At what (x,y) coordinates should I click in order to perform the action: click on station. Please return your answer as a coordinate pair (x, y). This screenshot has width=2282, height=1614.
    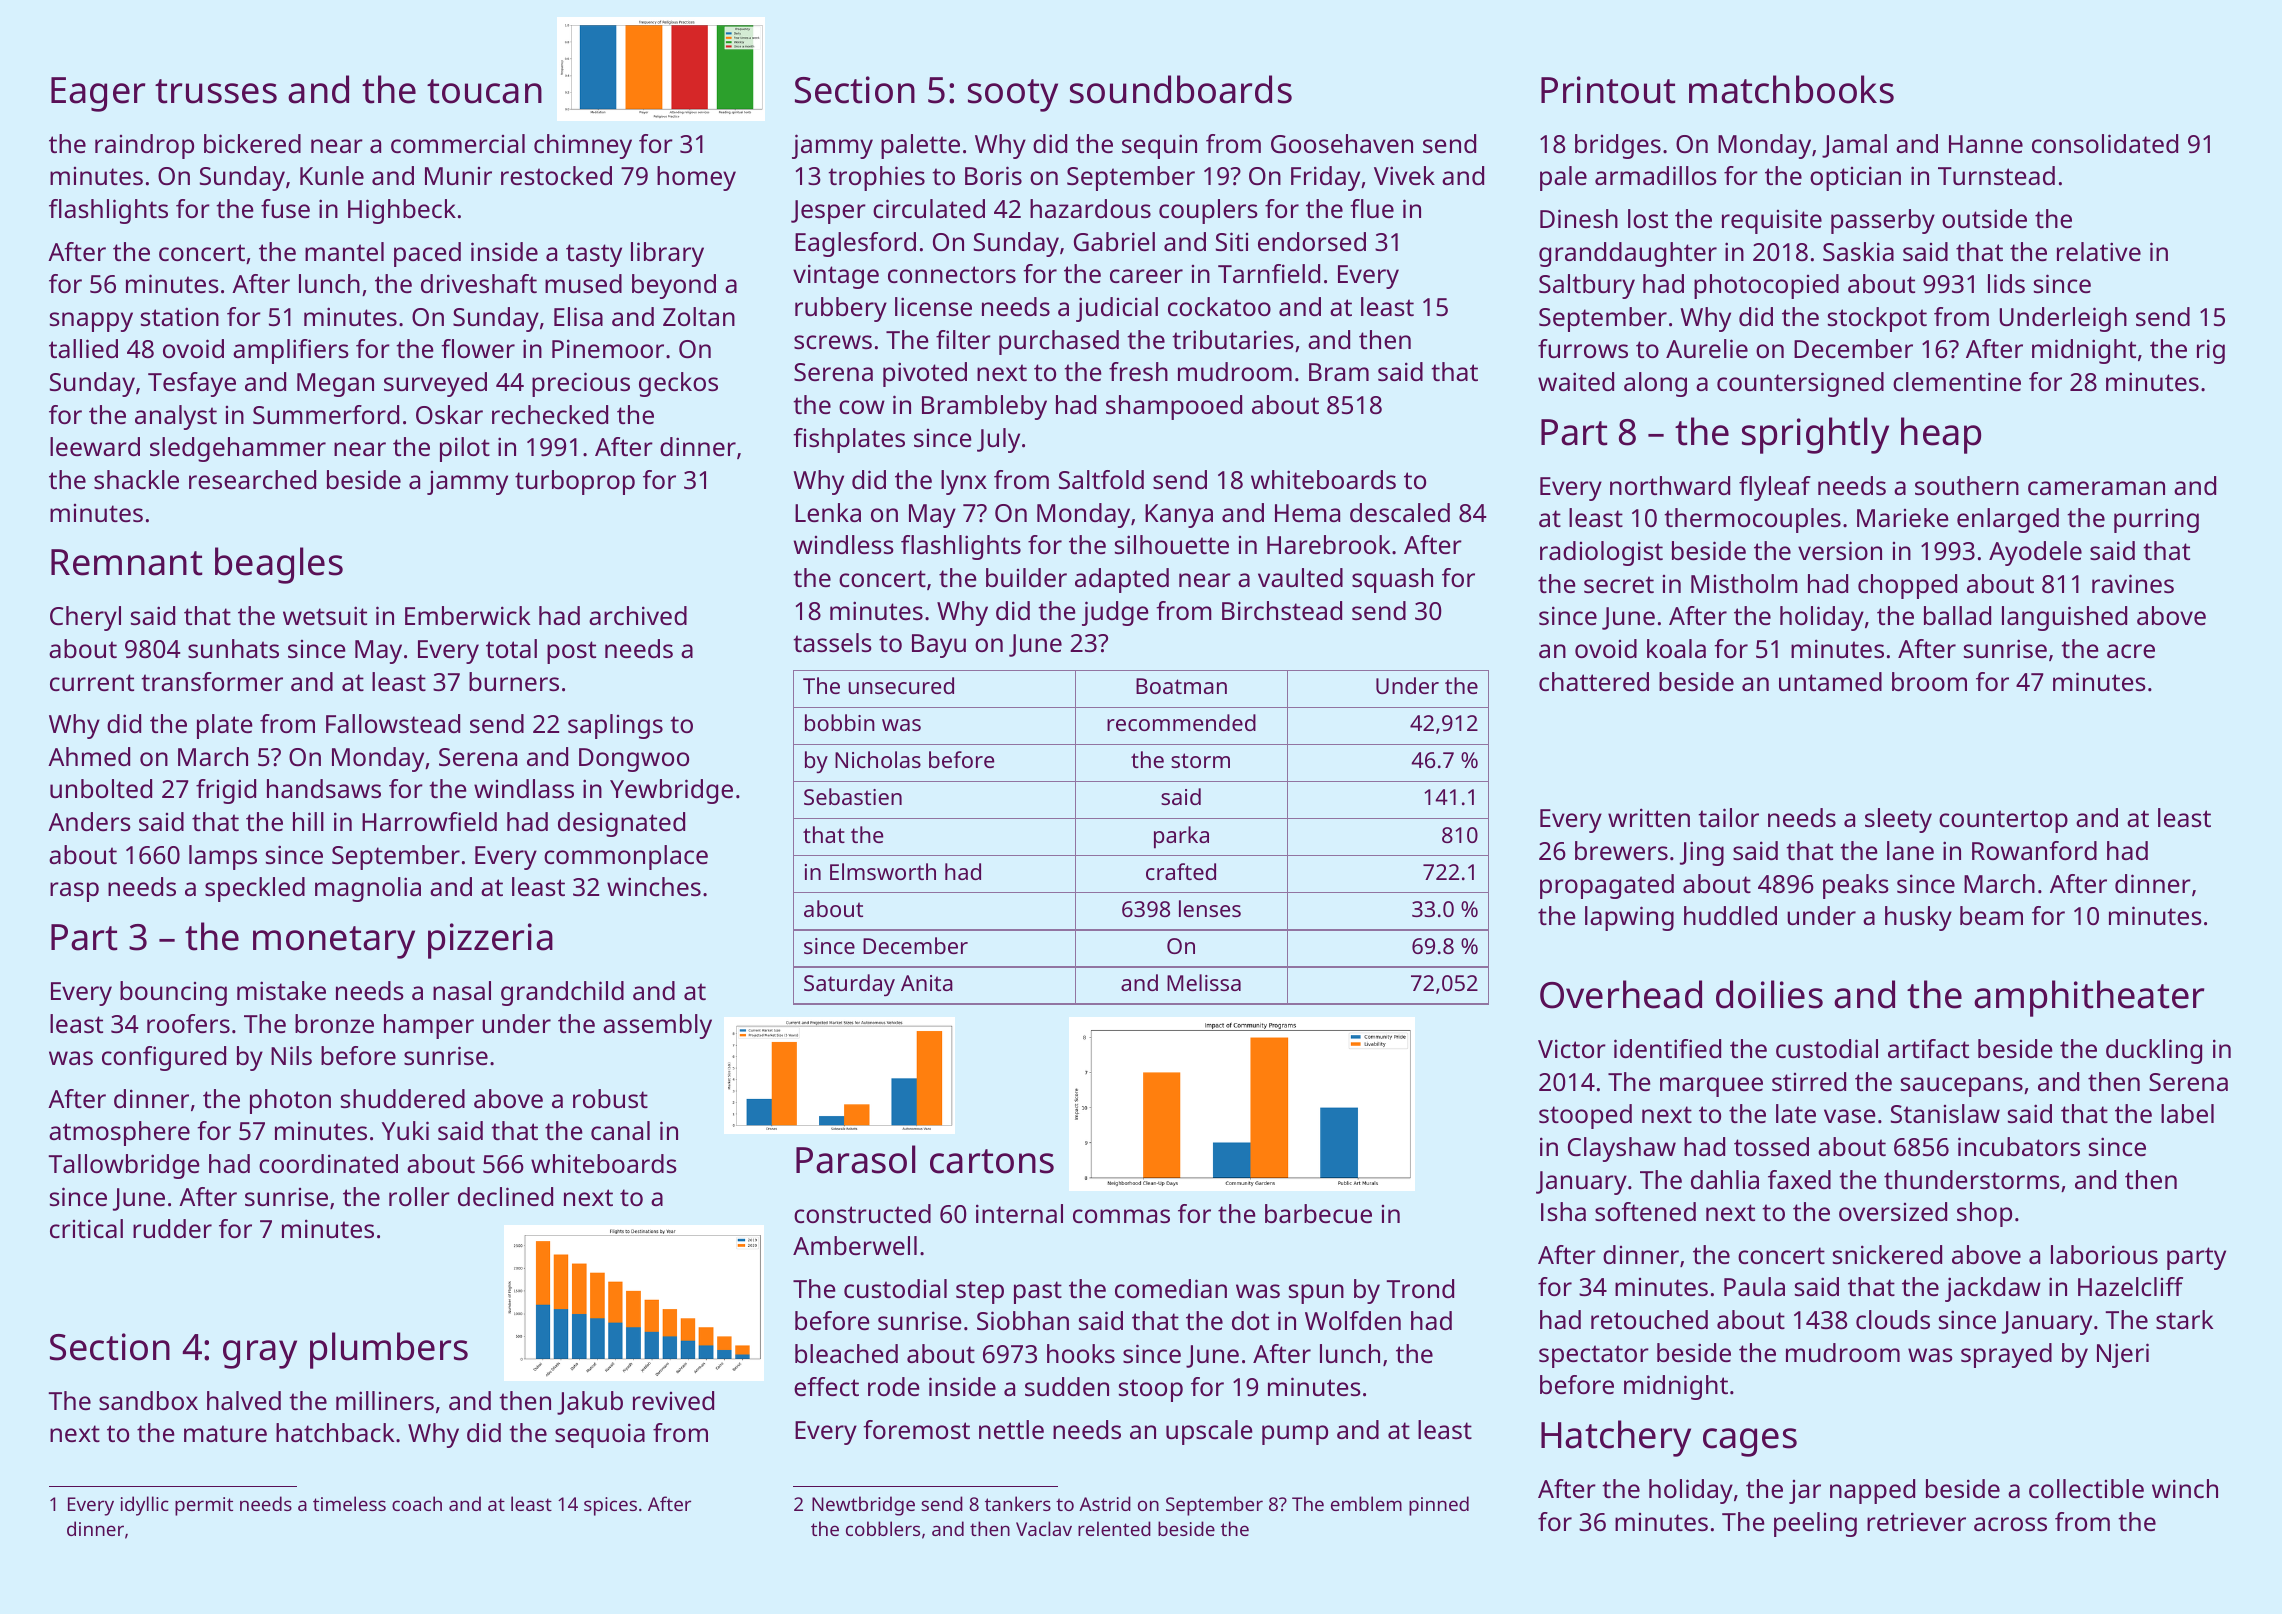
    Looking at the image, I should click on (180, 316).
